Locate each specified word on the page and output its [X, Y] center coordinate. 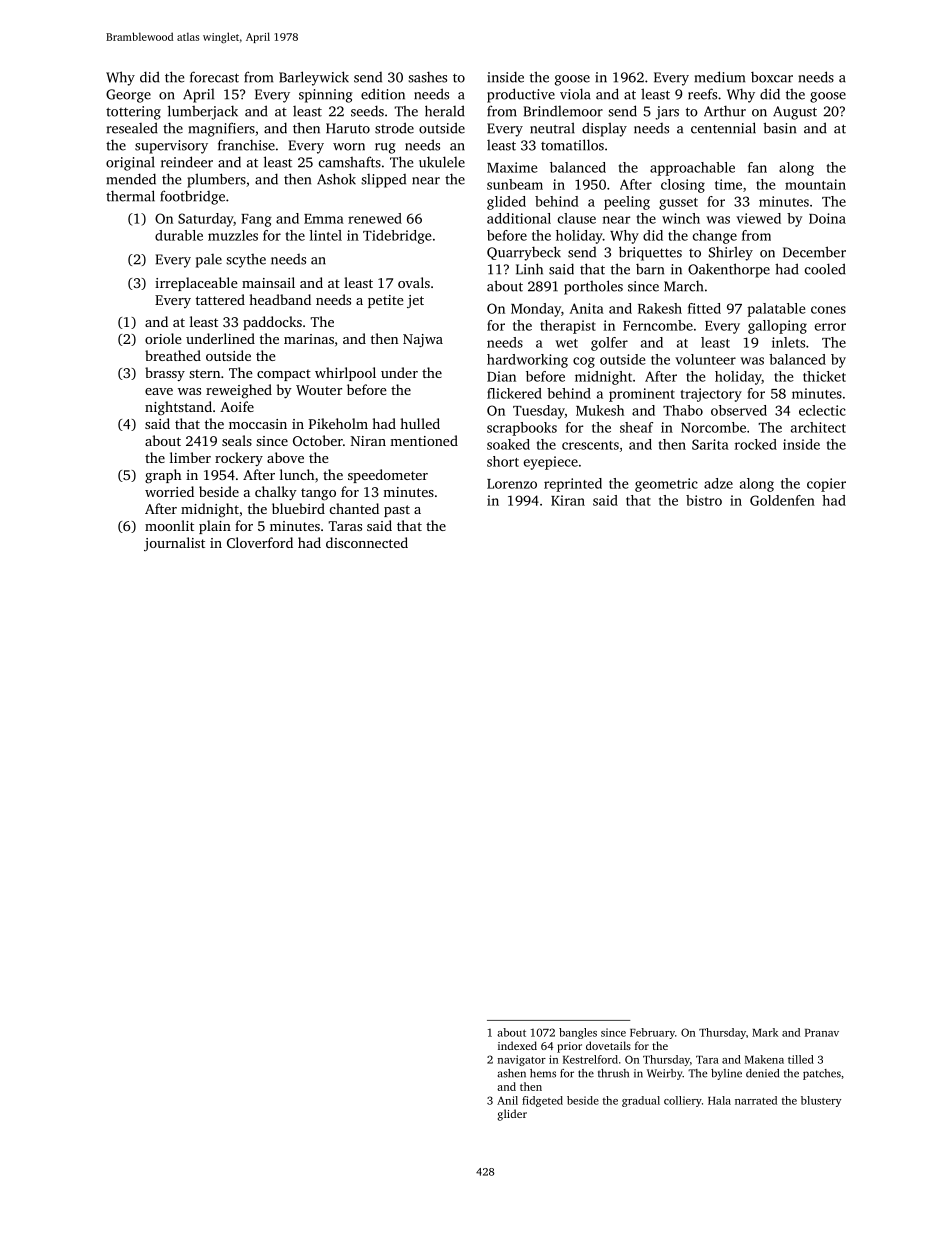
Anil [507, 1100]
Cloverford [260, 542]
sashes [427, 77]
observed [739, 410]
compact [284, 375]
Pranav [822, 1033]
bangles [578, 1033]
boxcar [772, 77]
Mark [765, 1032]
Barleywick [314, 78]
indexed [517, 1045]
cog [584, 362]
